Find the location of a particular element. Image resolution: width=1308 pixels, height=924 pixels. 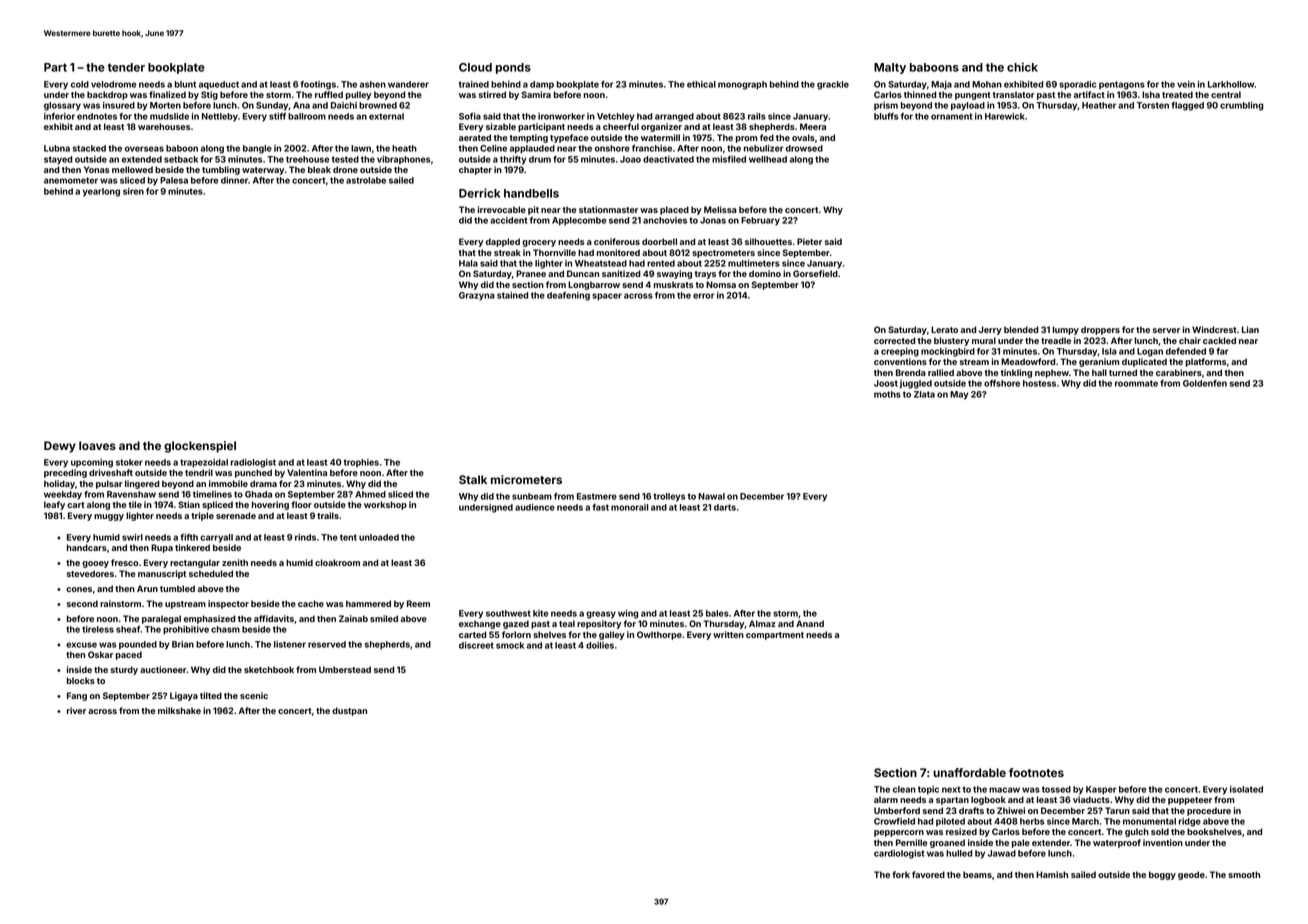

fast is located at coordinates (600, 507).
